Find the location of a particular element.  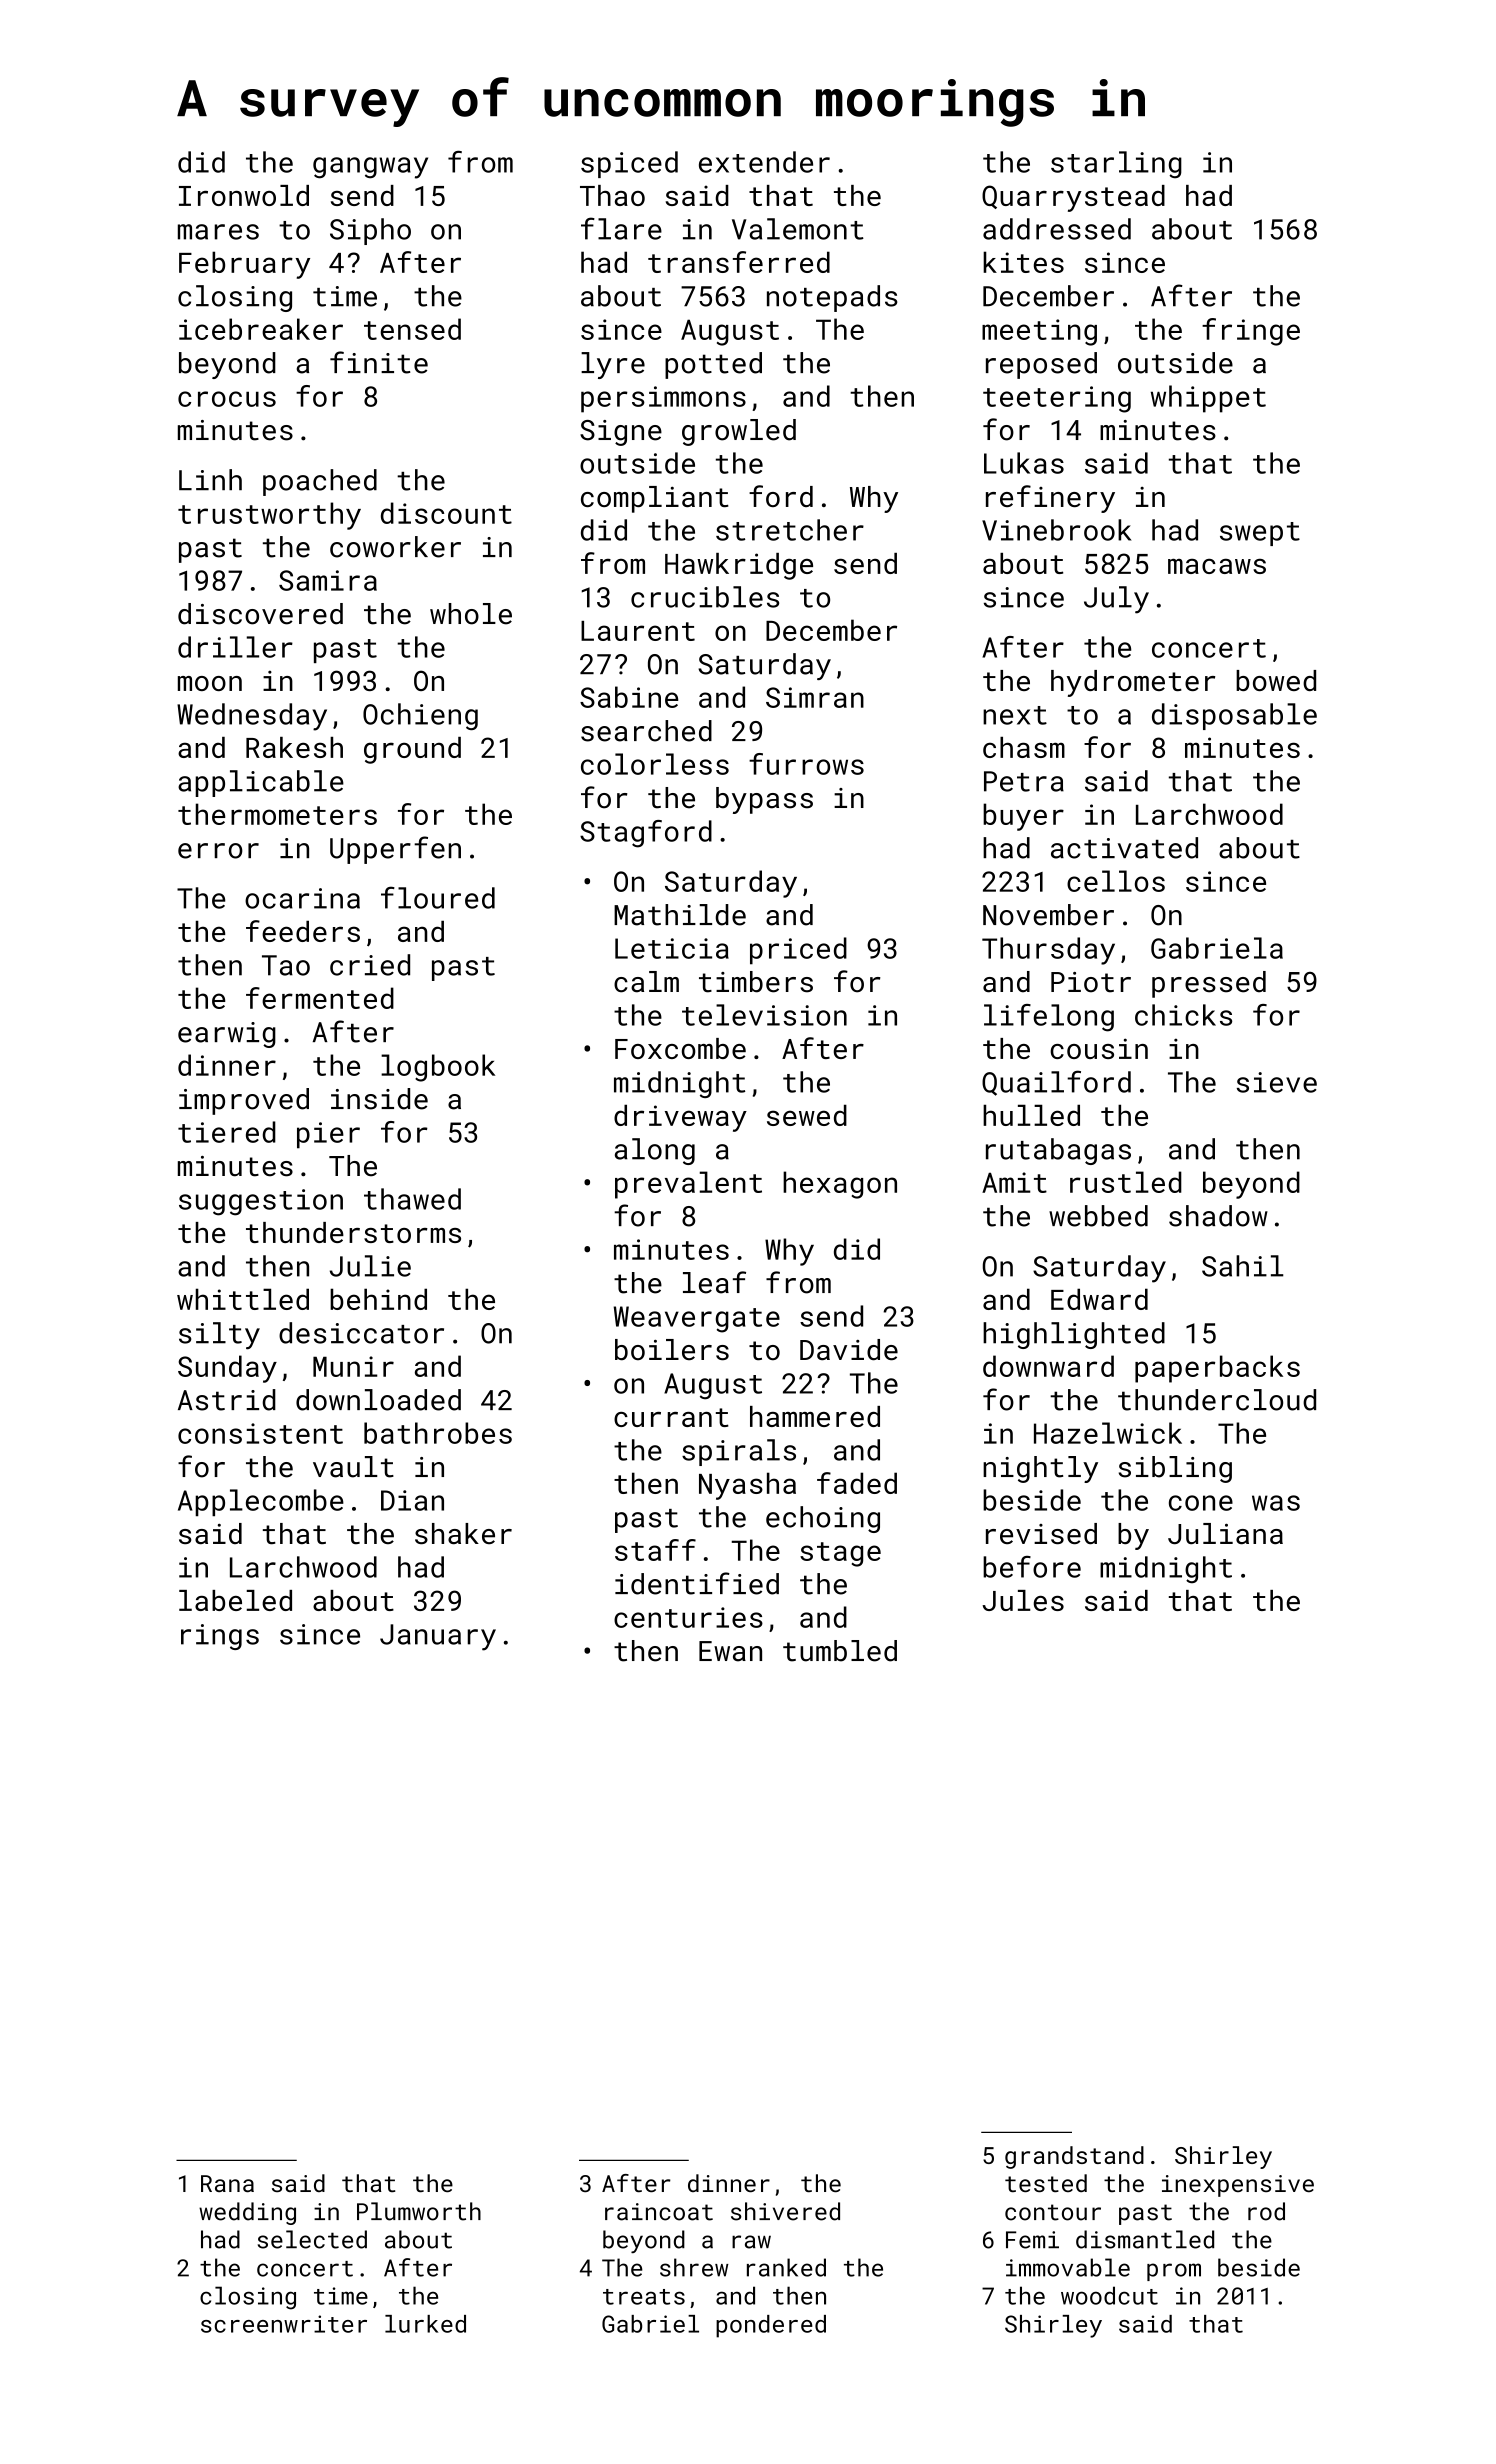

January is located at coordinates (438, 1637).
